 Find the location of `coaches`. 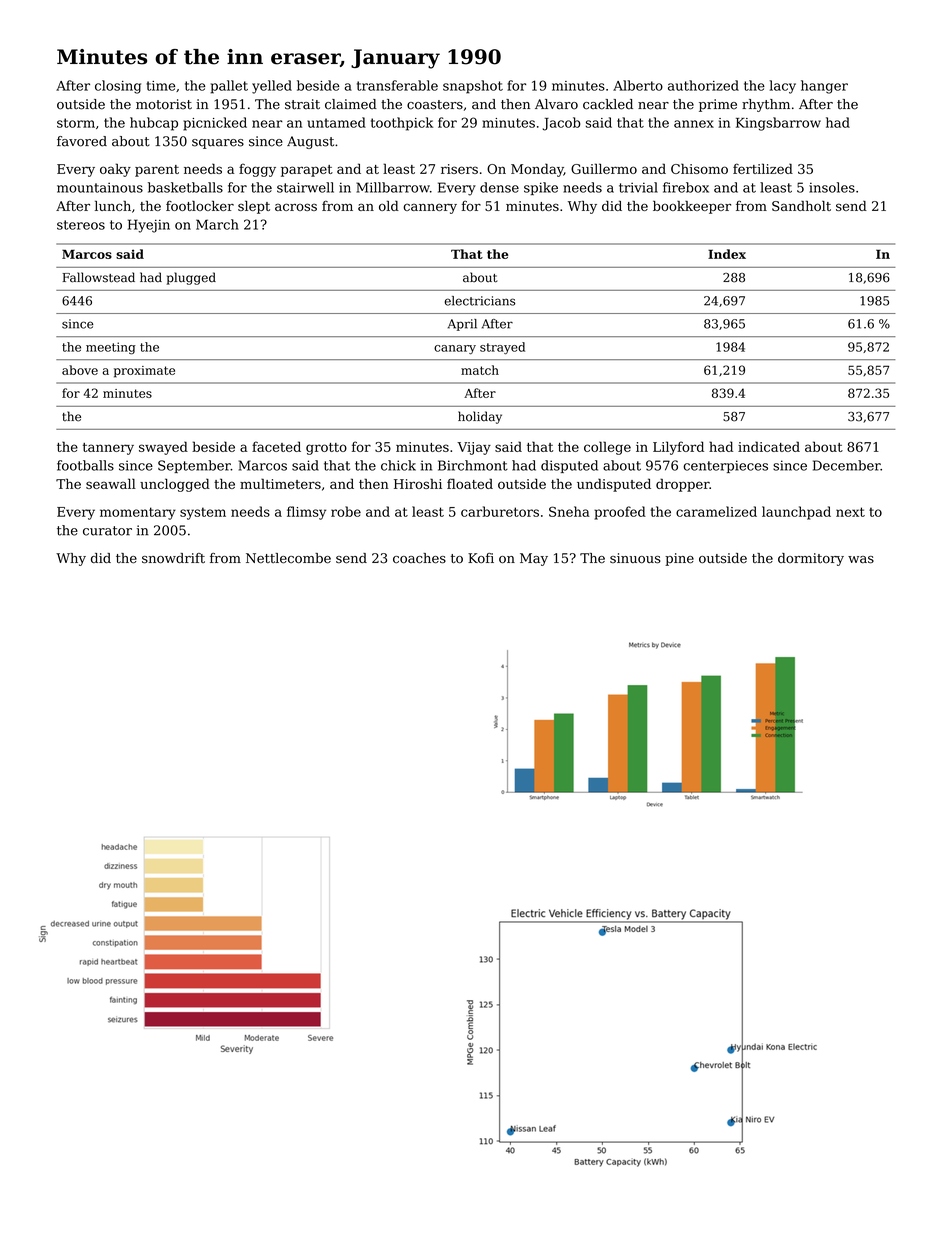

coaches is located at coordinates (419, 558).
